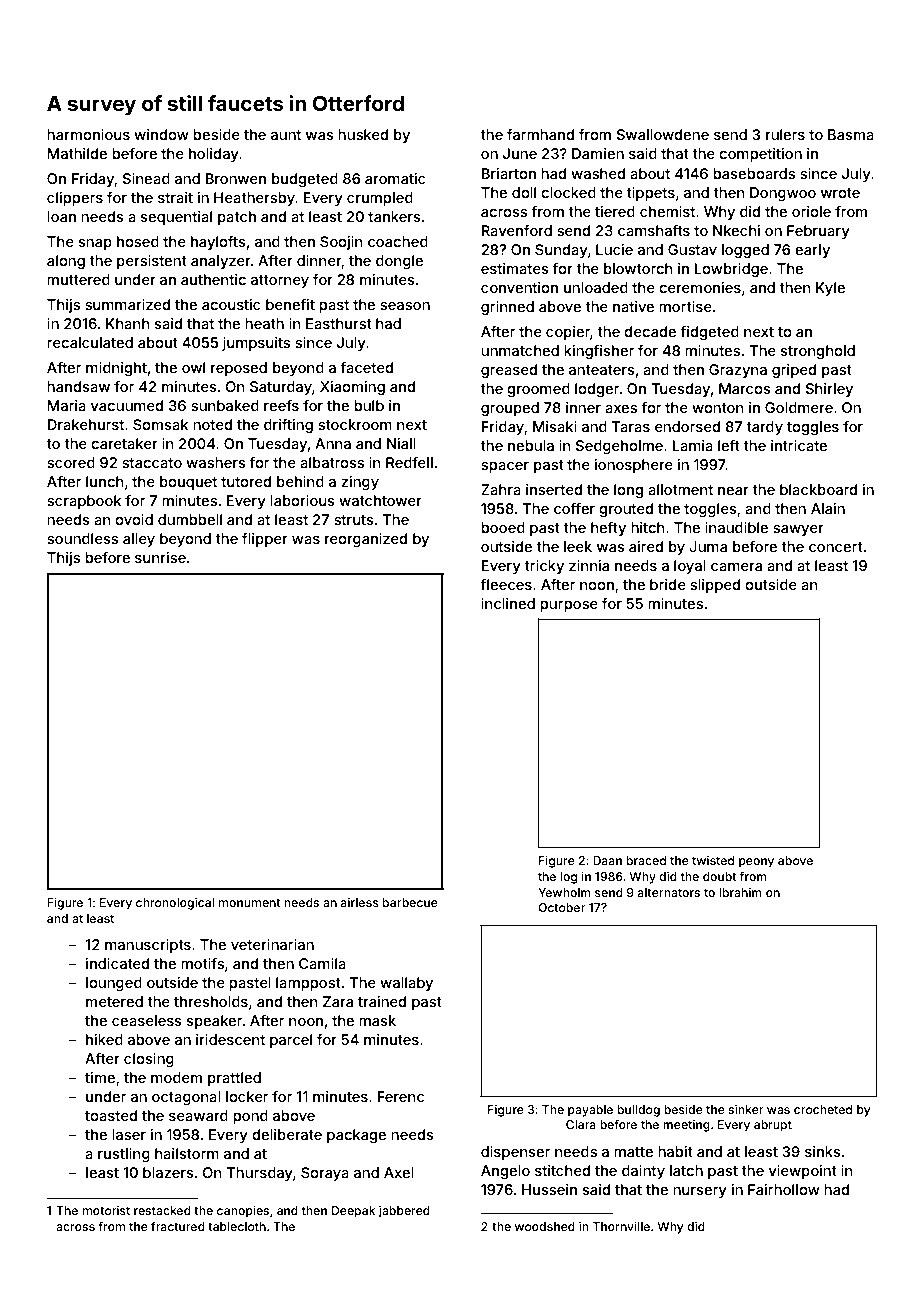 The width and height of the screenshot is (924, 1308). I want to click on Daan, so click(607, 860).
